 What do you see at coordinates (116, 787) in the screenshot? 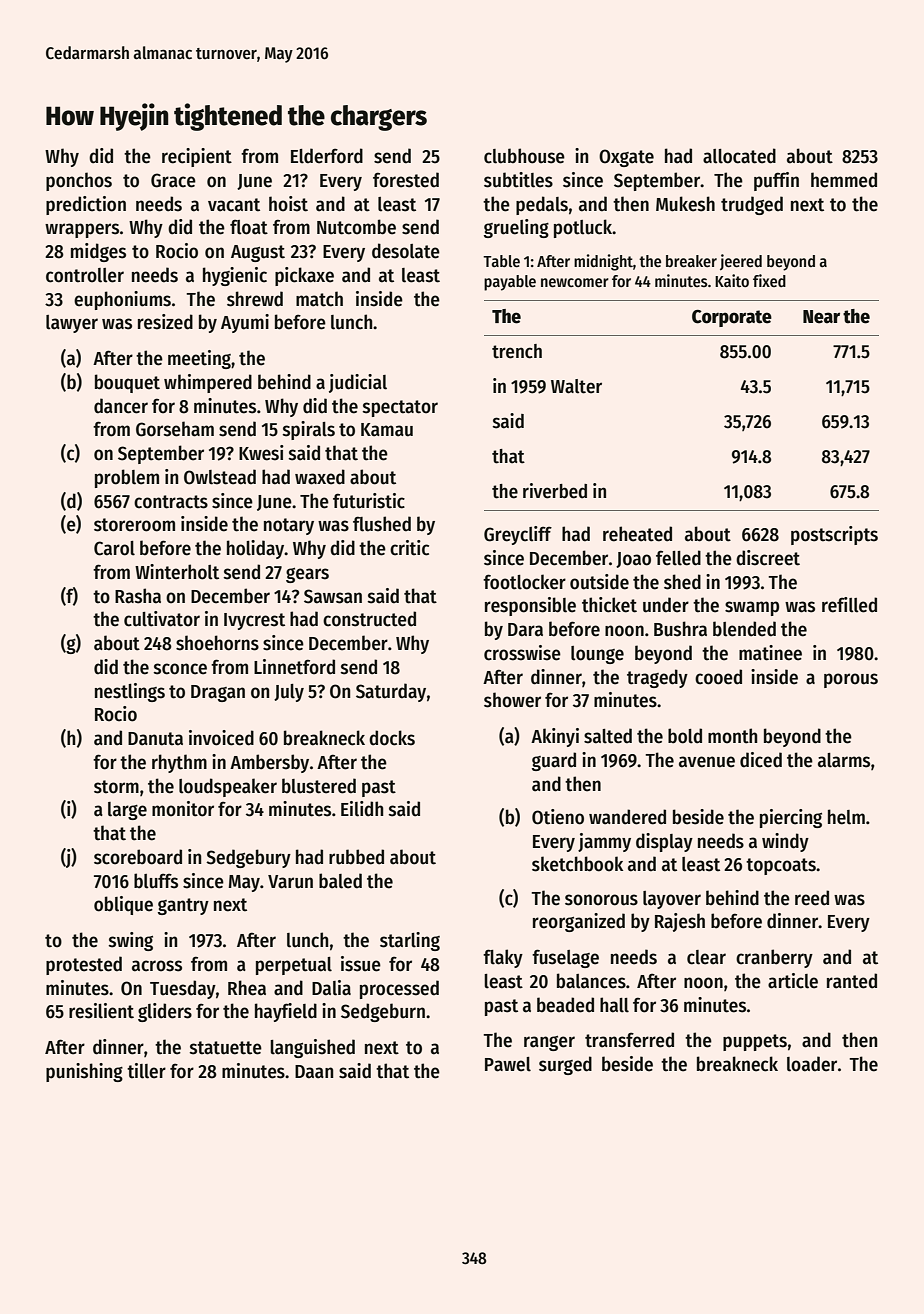
I see `storm` at bounding box center [116, 787].
